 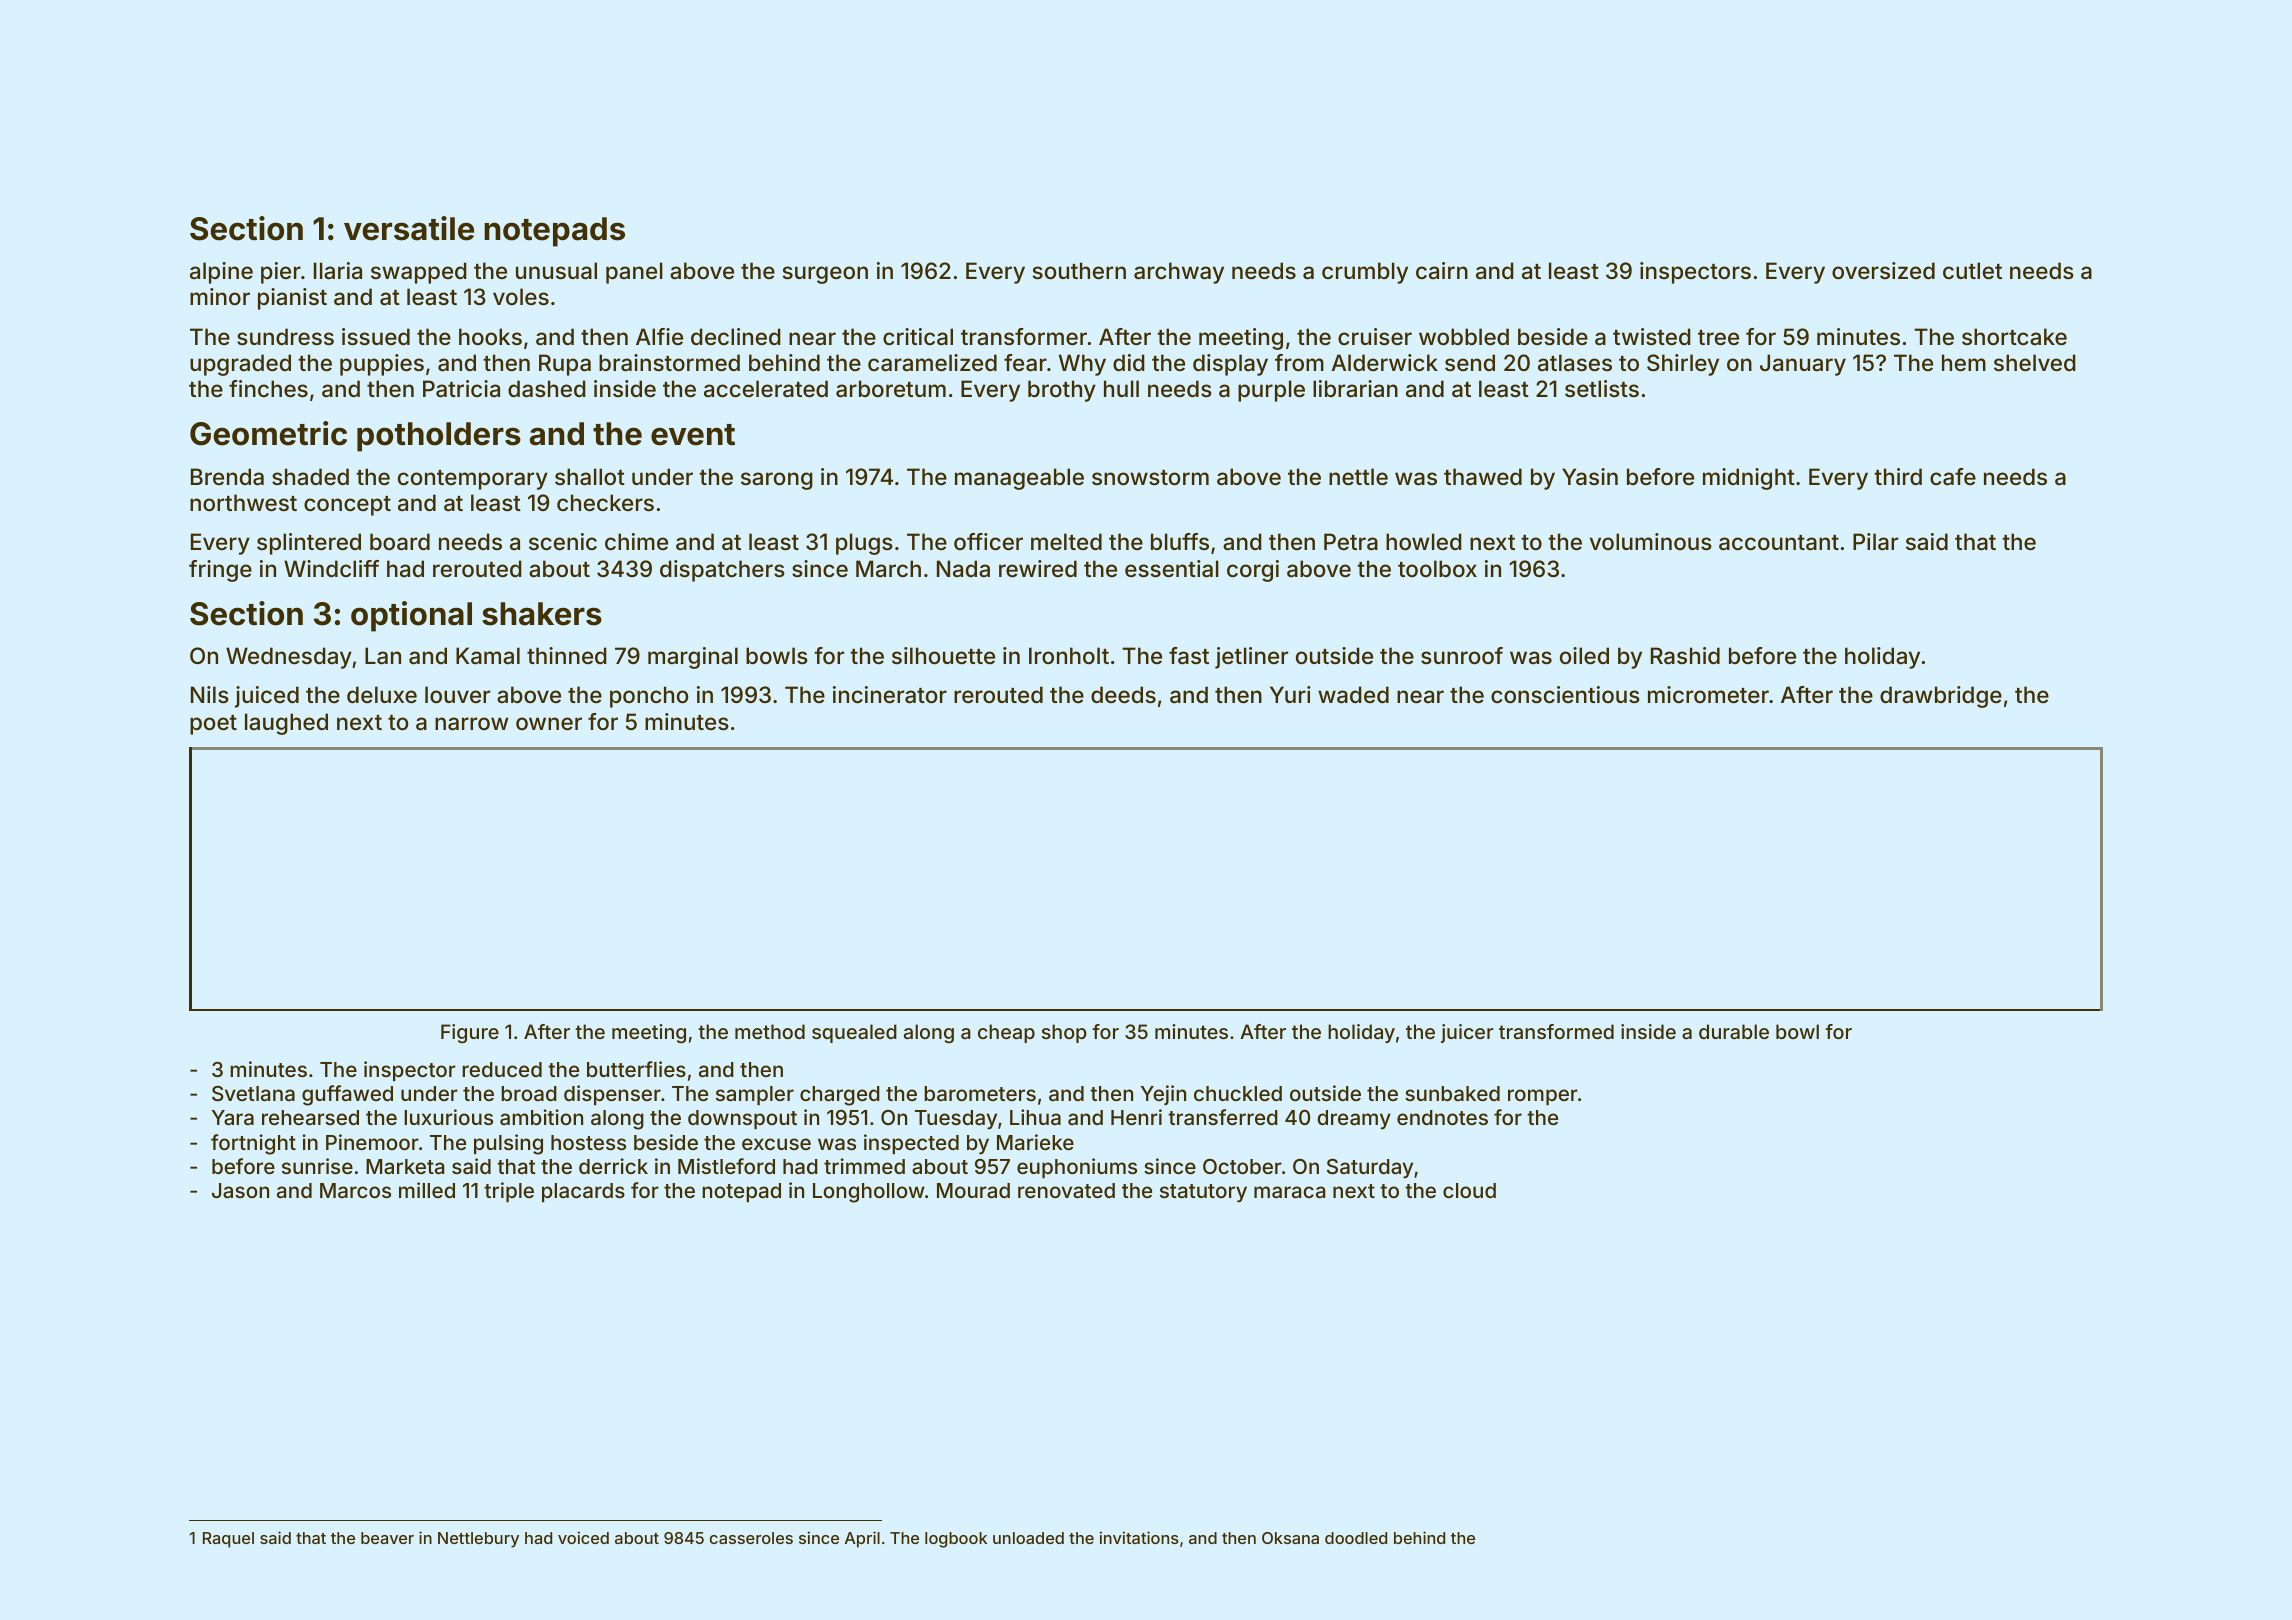 What do you see at coordinates (1203, 1193) in the screenshot?
I see `statutory` at bounding box center [1203, 1193].
